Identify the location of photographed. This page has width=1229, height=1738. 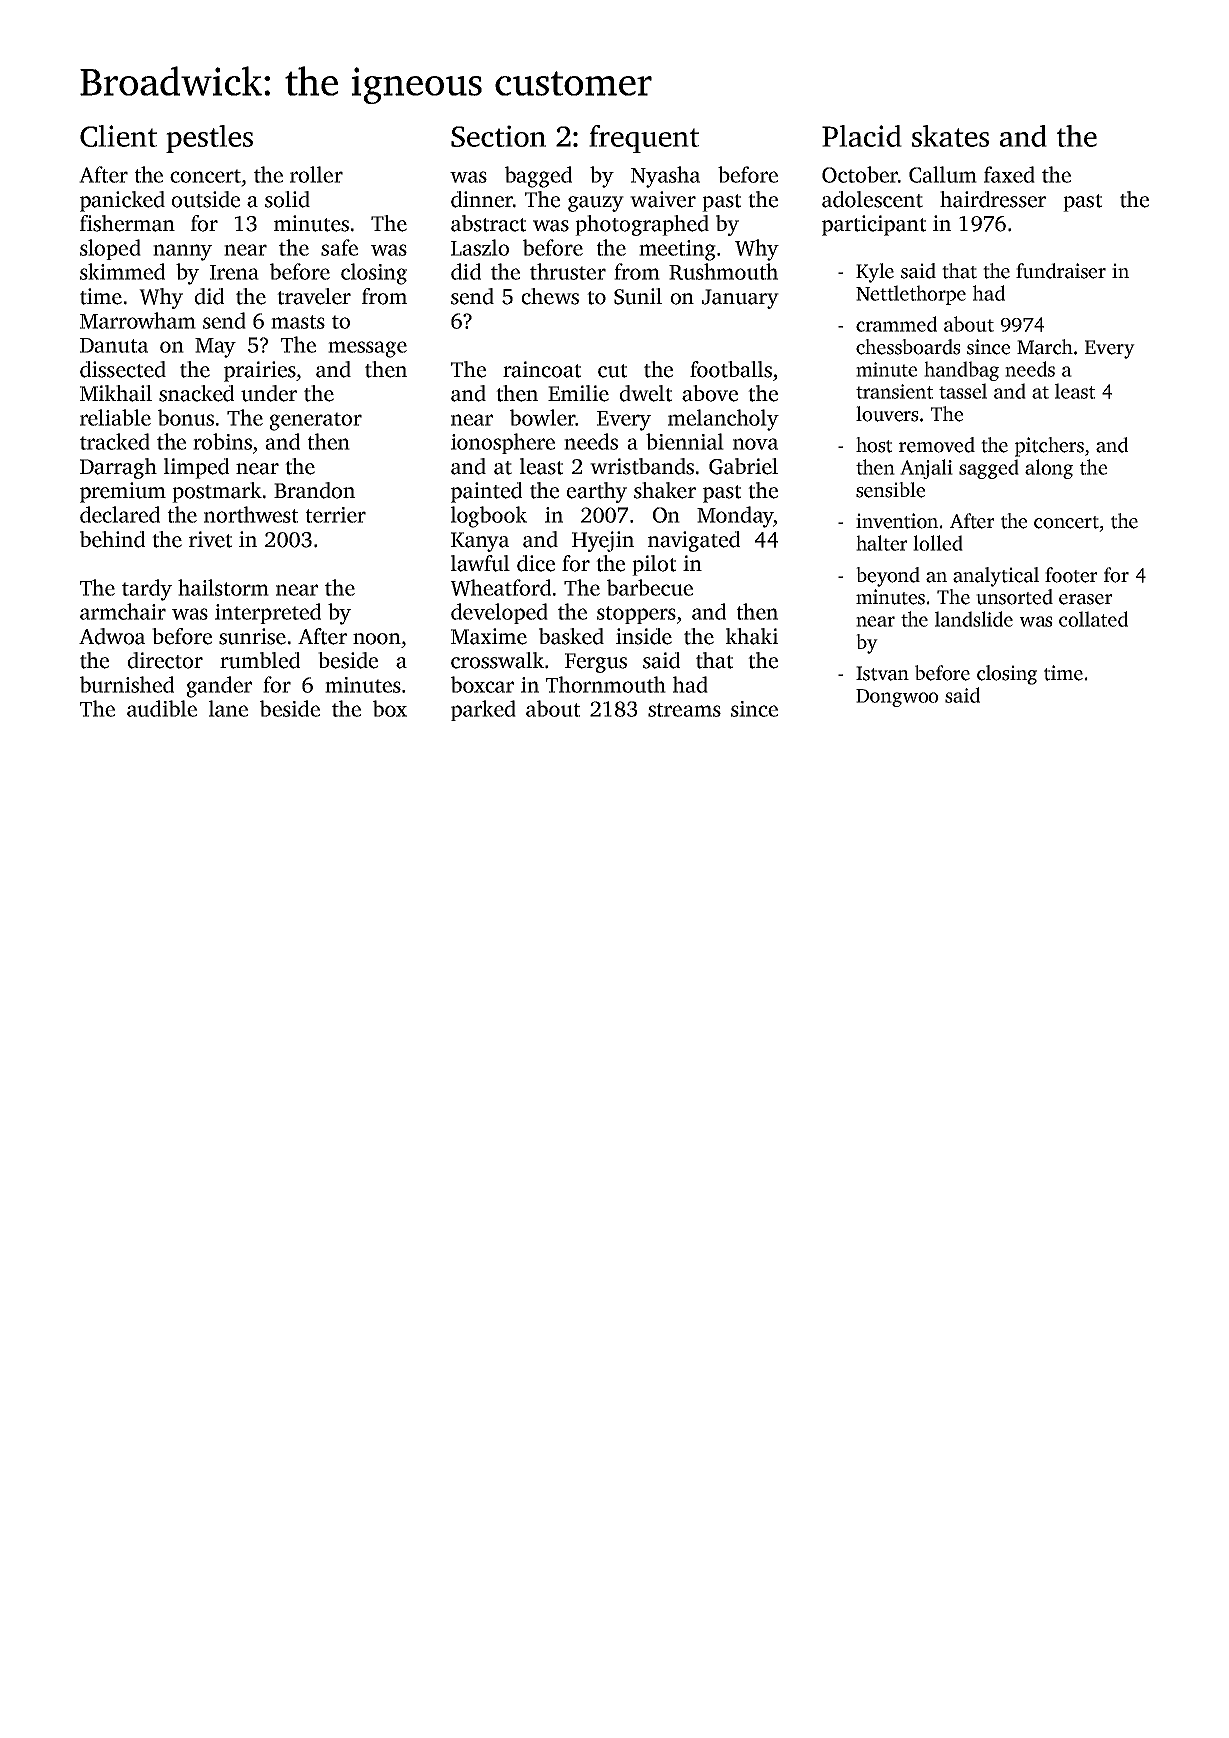
(642, 225).
